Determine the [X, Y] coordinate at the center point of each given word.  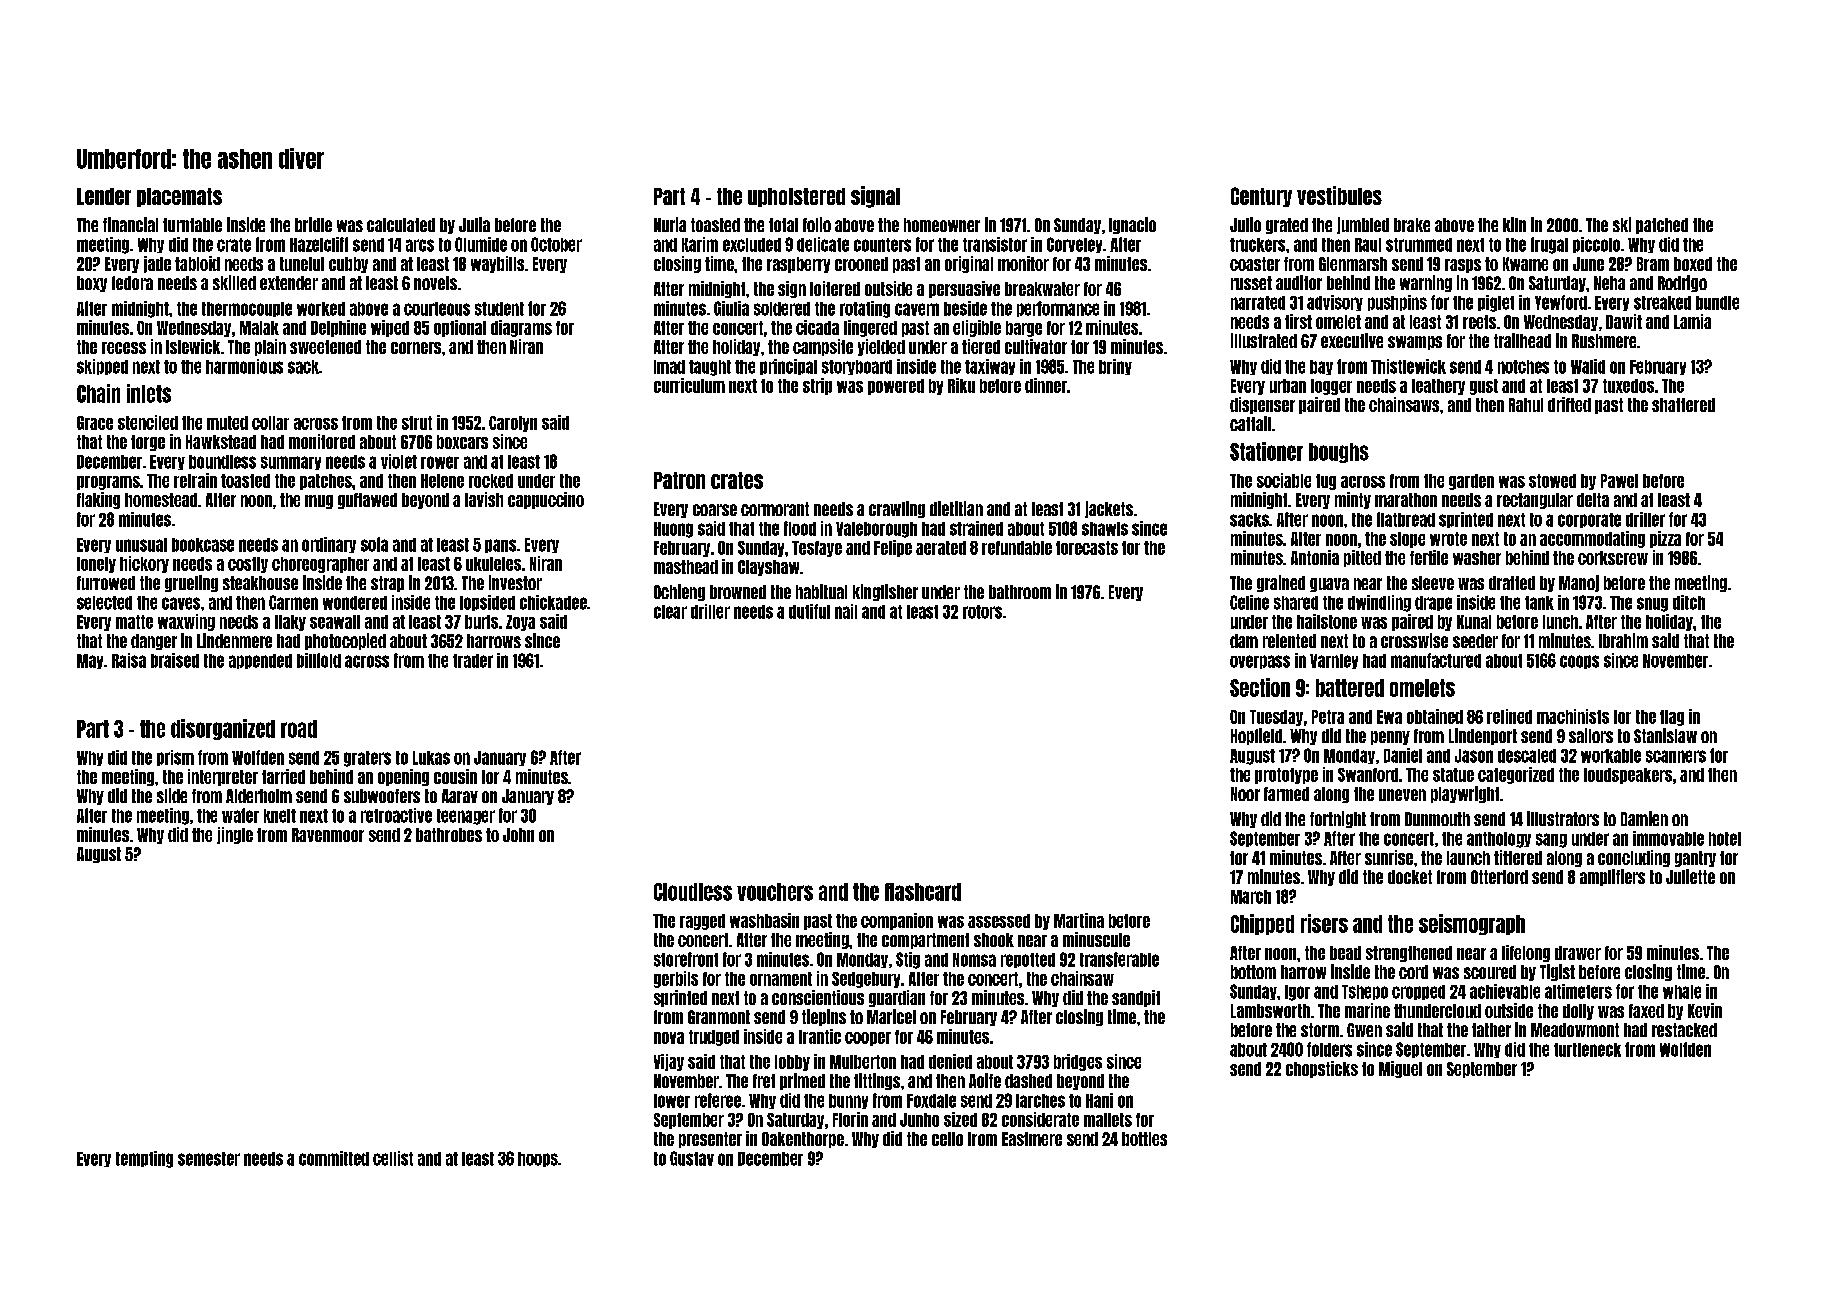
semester [209, 1159]
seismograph [1472, 924]
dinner [1046, 385]
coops [1579, 662]
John [518, 835]
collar [270, 423]
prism [175, 758]
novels [435, 283]
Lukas [431, 758]
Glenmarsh [1353, 264]
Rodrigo [1682, 283]
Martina [1079, 920]
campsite [823, 347]
